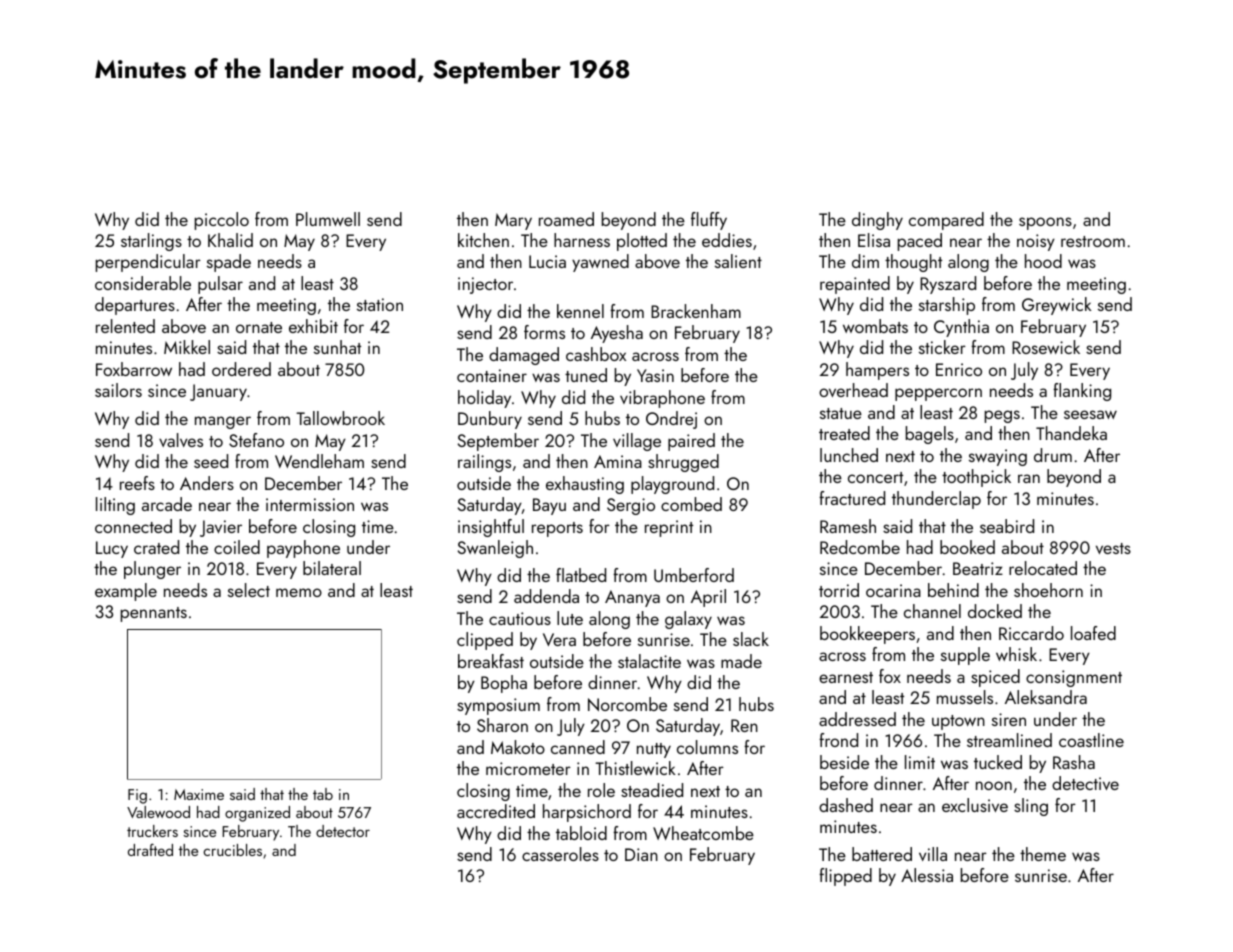 The height and width of the document is (952, 1233). I want to click on shoehorn, so click(1048, 590).
